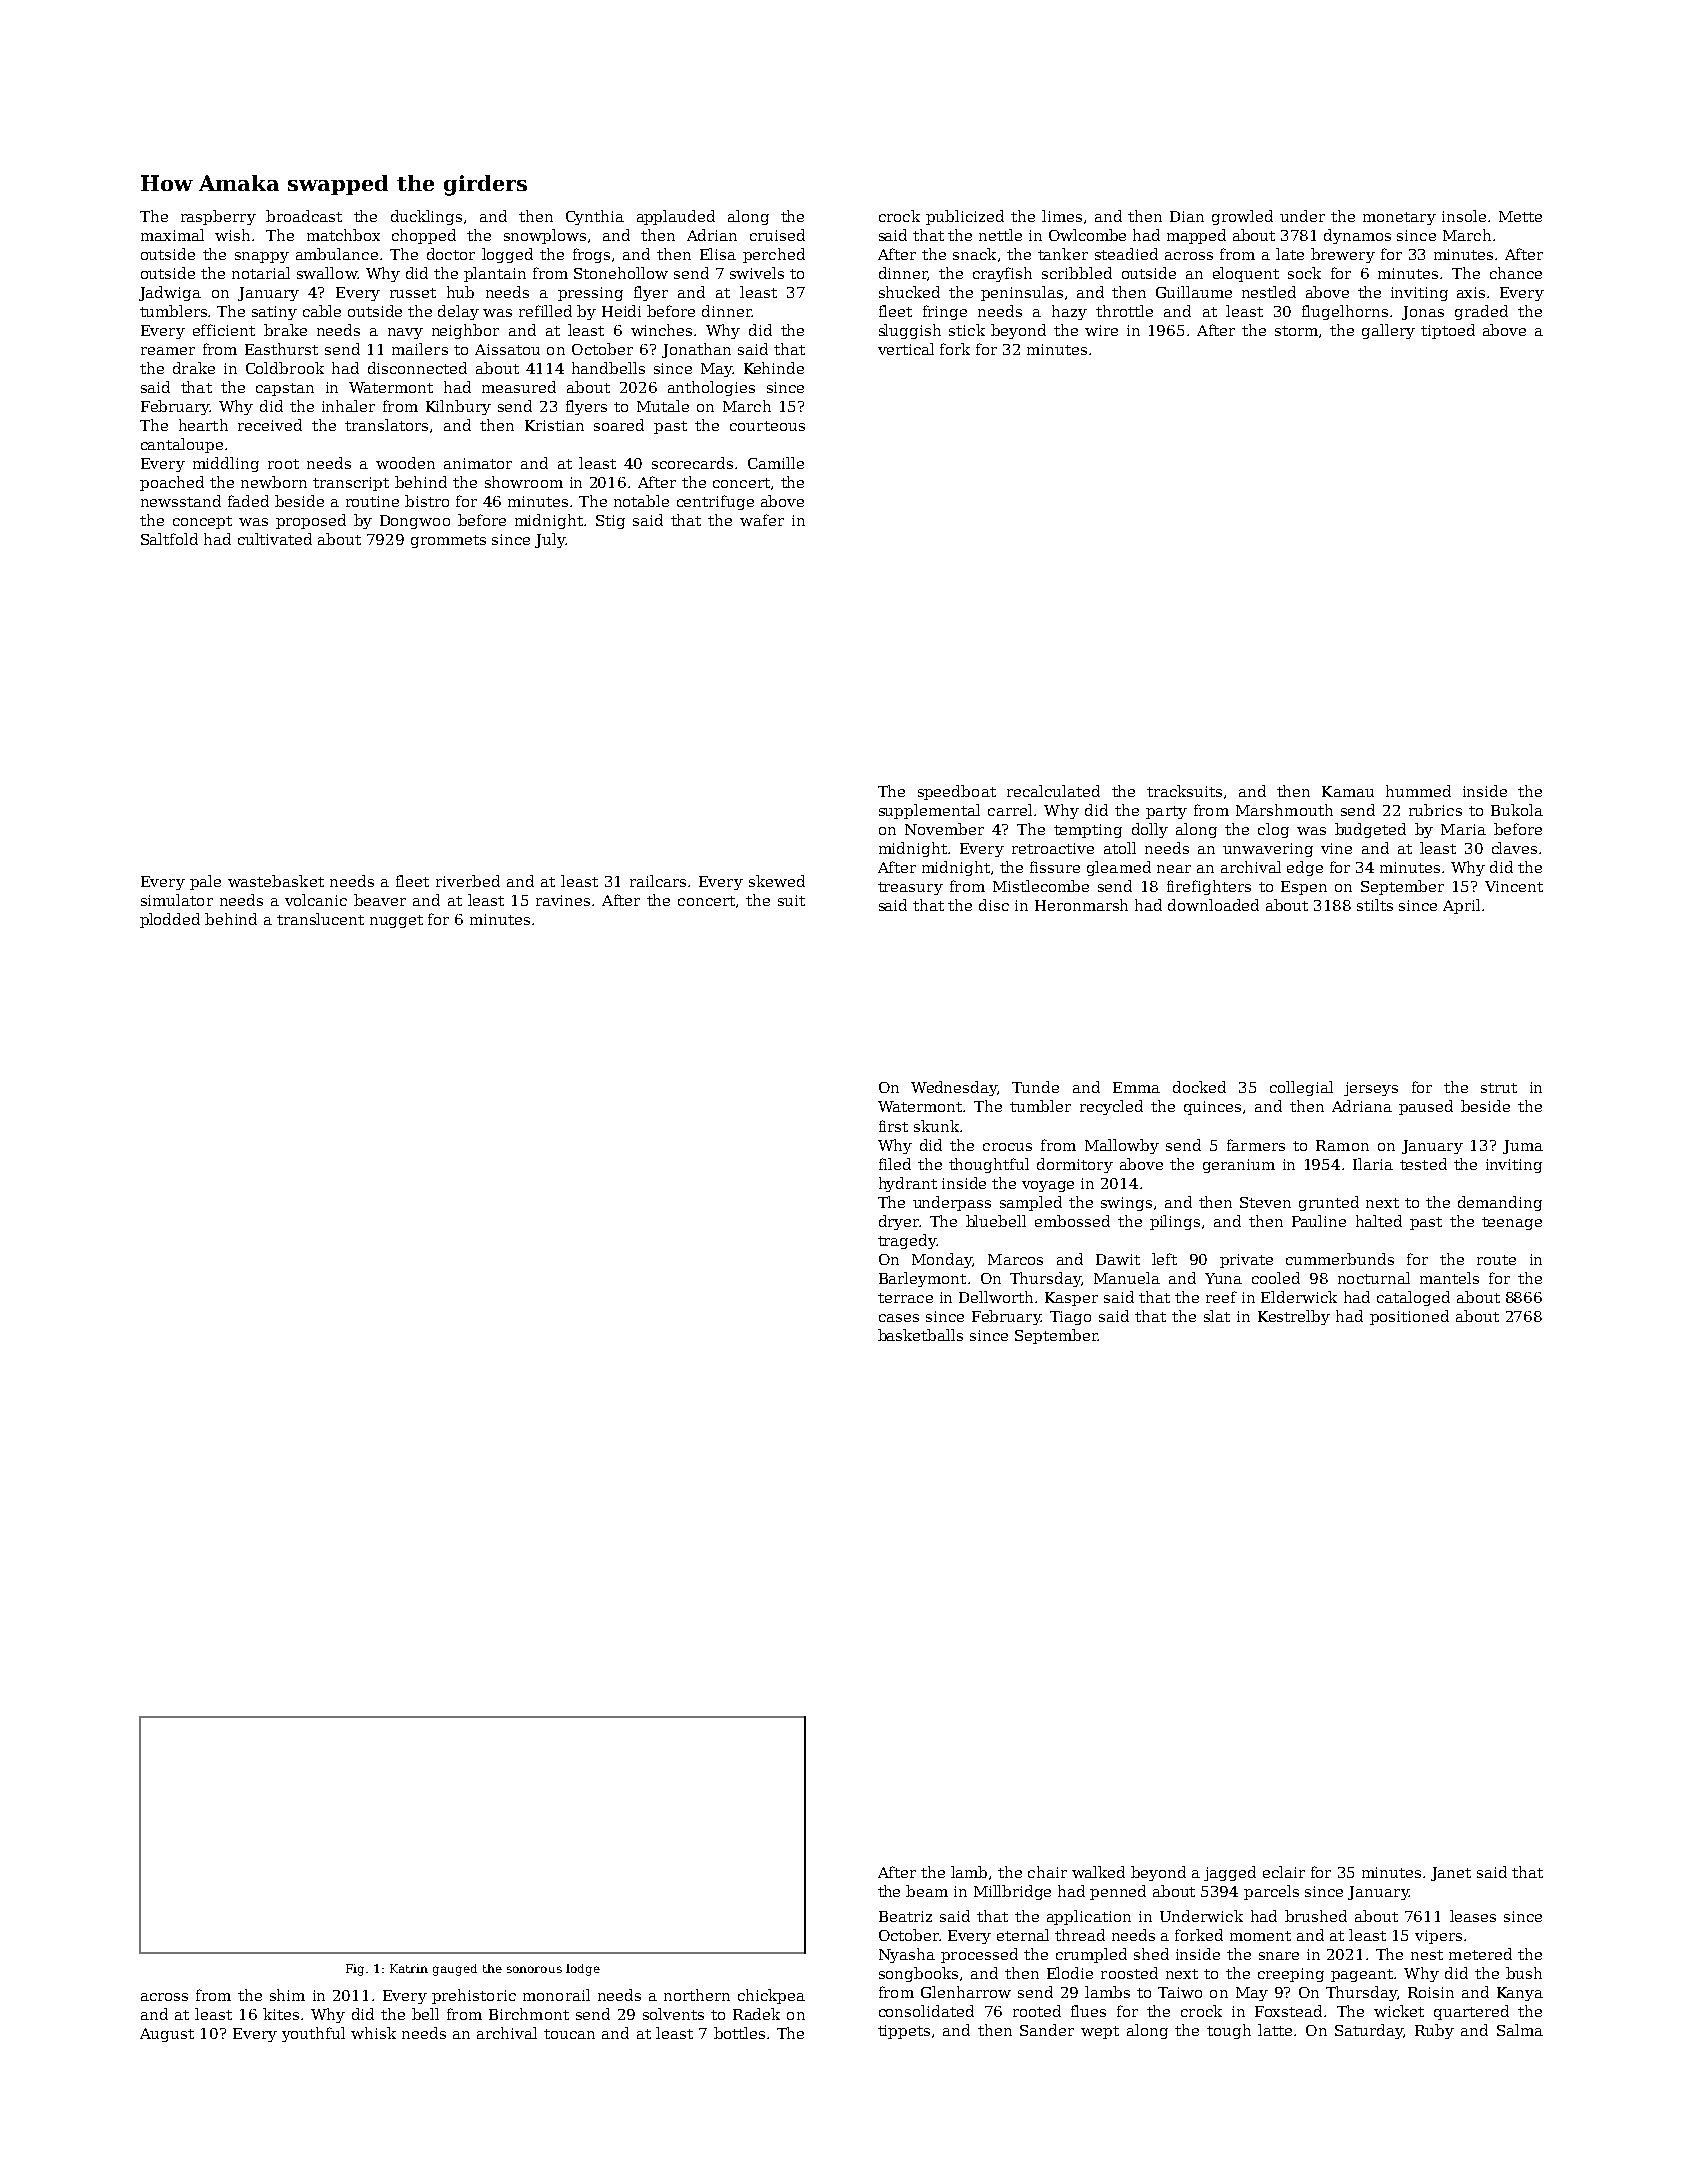 This image has width=1683, height=2178. I want to click on supplemental, so click(929, 811).
